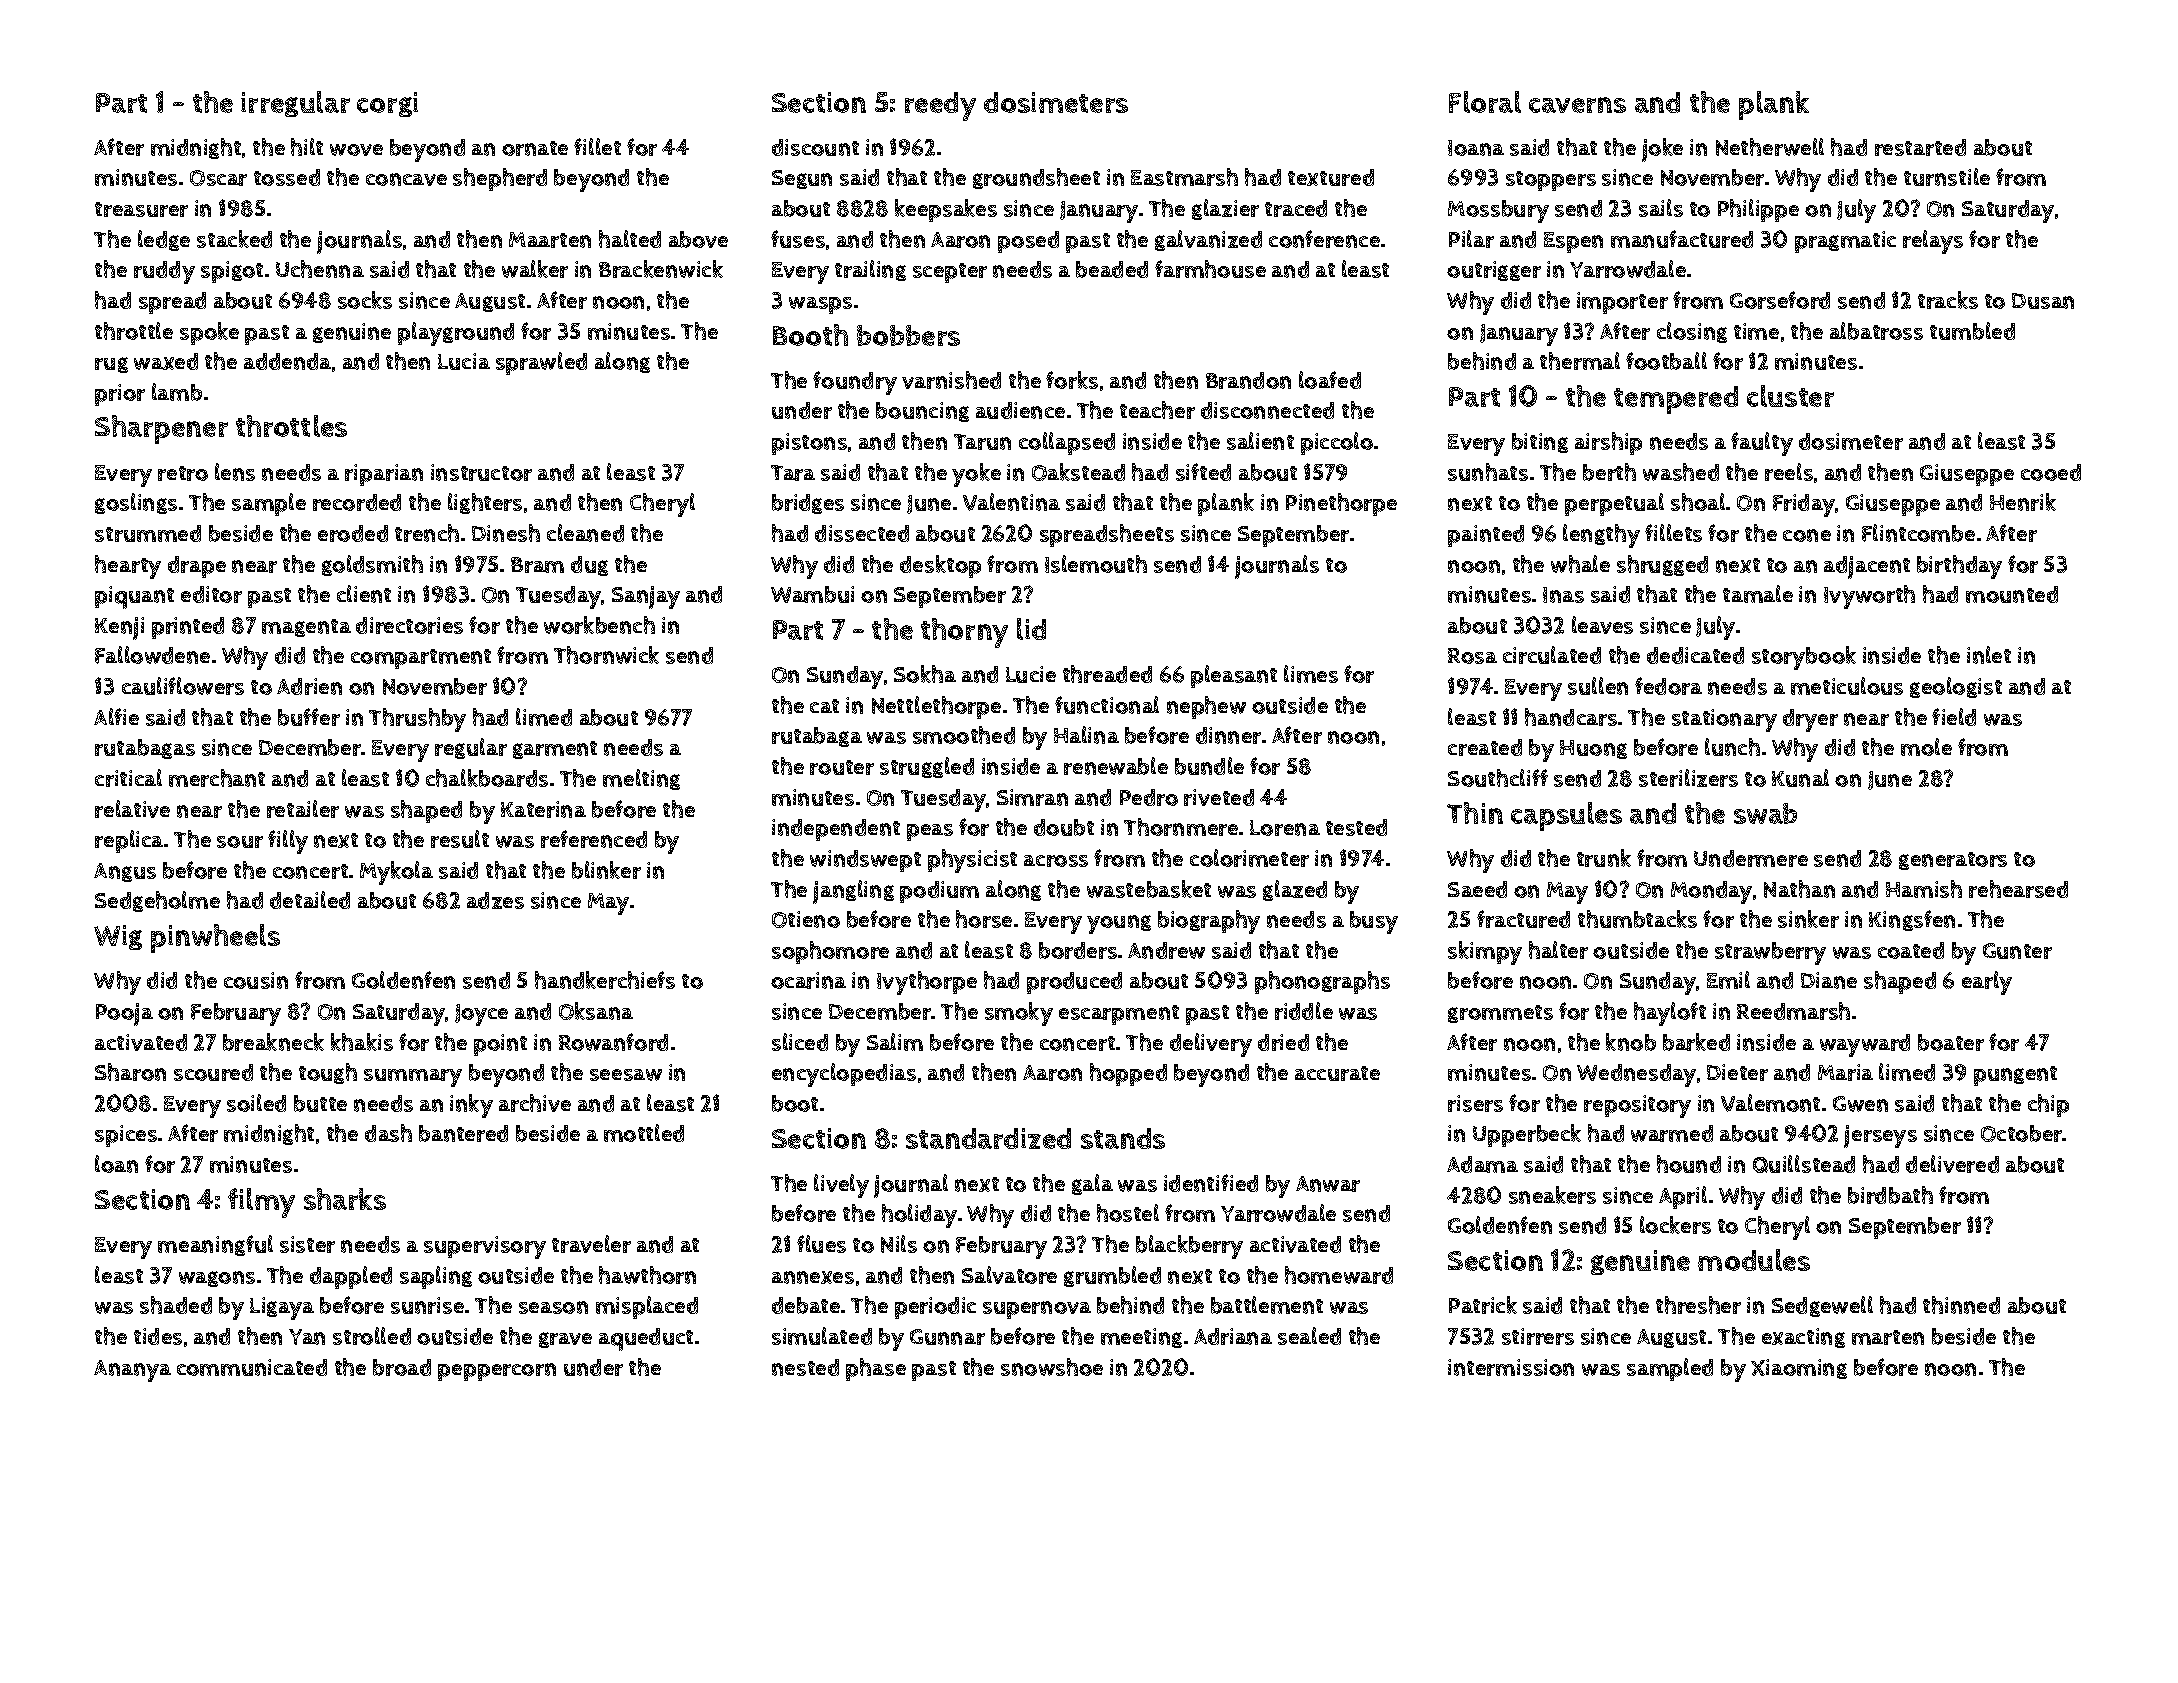 The image size is (2178, 1683). I want to click on critical, so click(128, 778).
